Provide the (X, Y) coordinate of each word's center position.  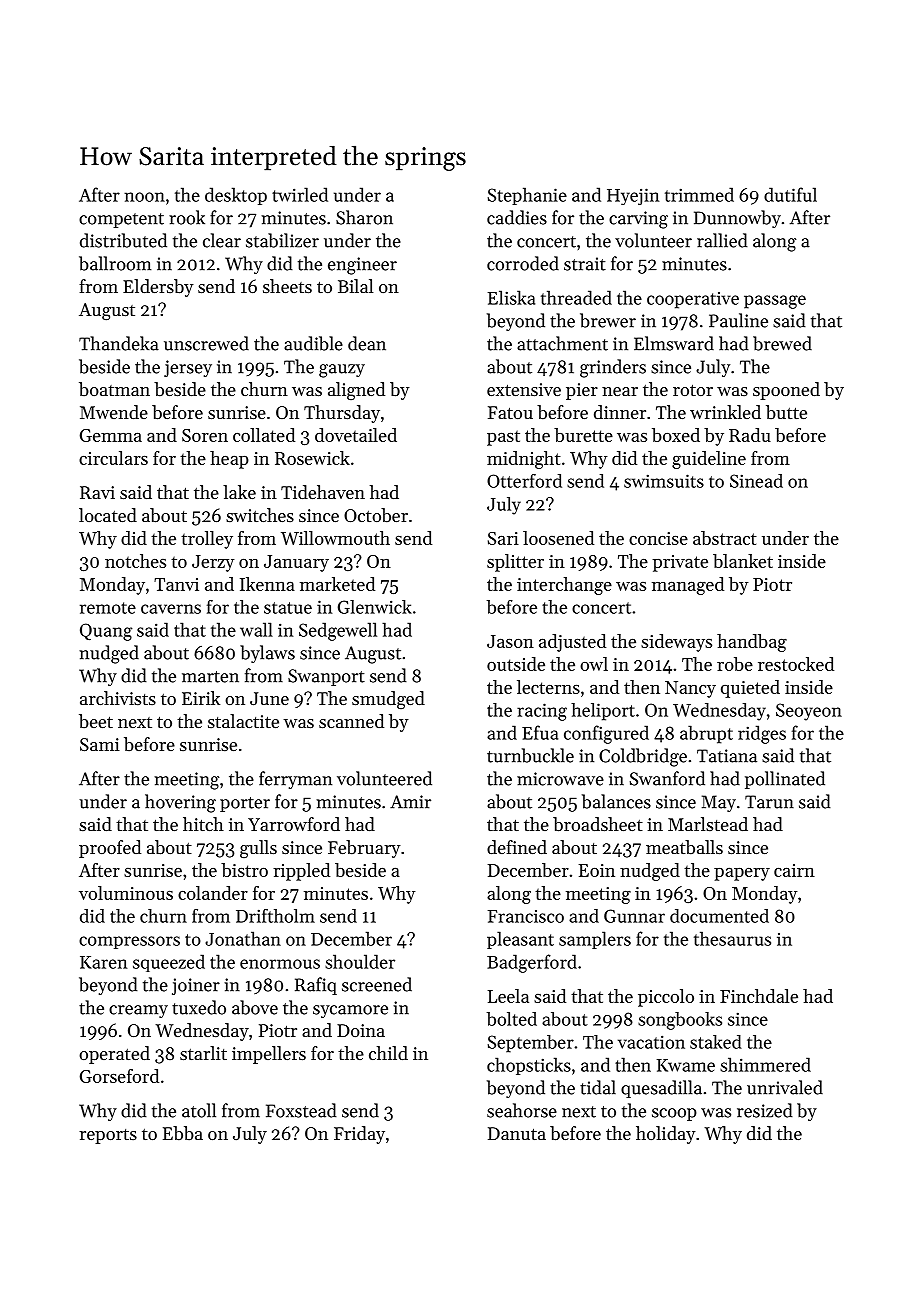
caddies (517, 217)
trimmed (699, 194)
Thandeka (119, 343)
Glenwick (375, 607)
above (255, 1007)
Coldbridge (643, 757)
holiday (666, 1135)
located (108, 515)
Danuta (517, 1133)
